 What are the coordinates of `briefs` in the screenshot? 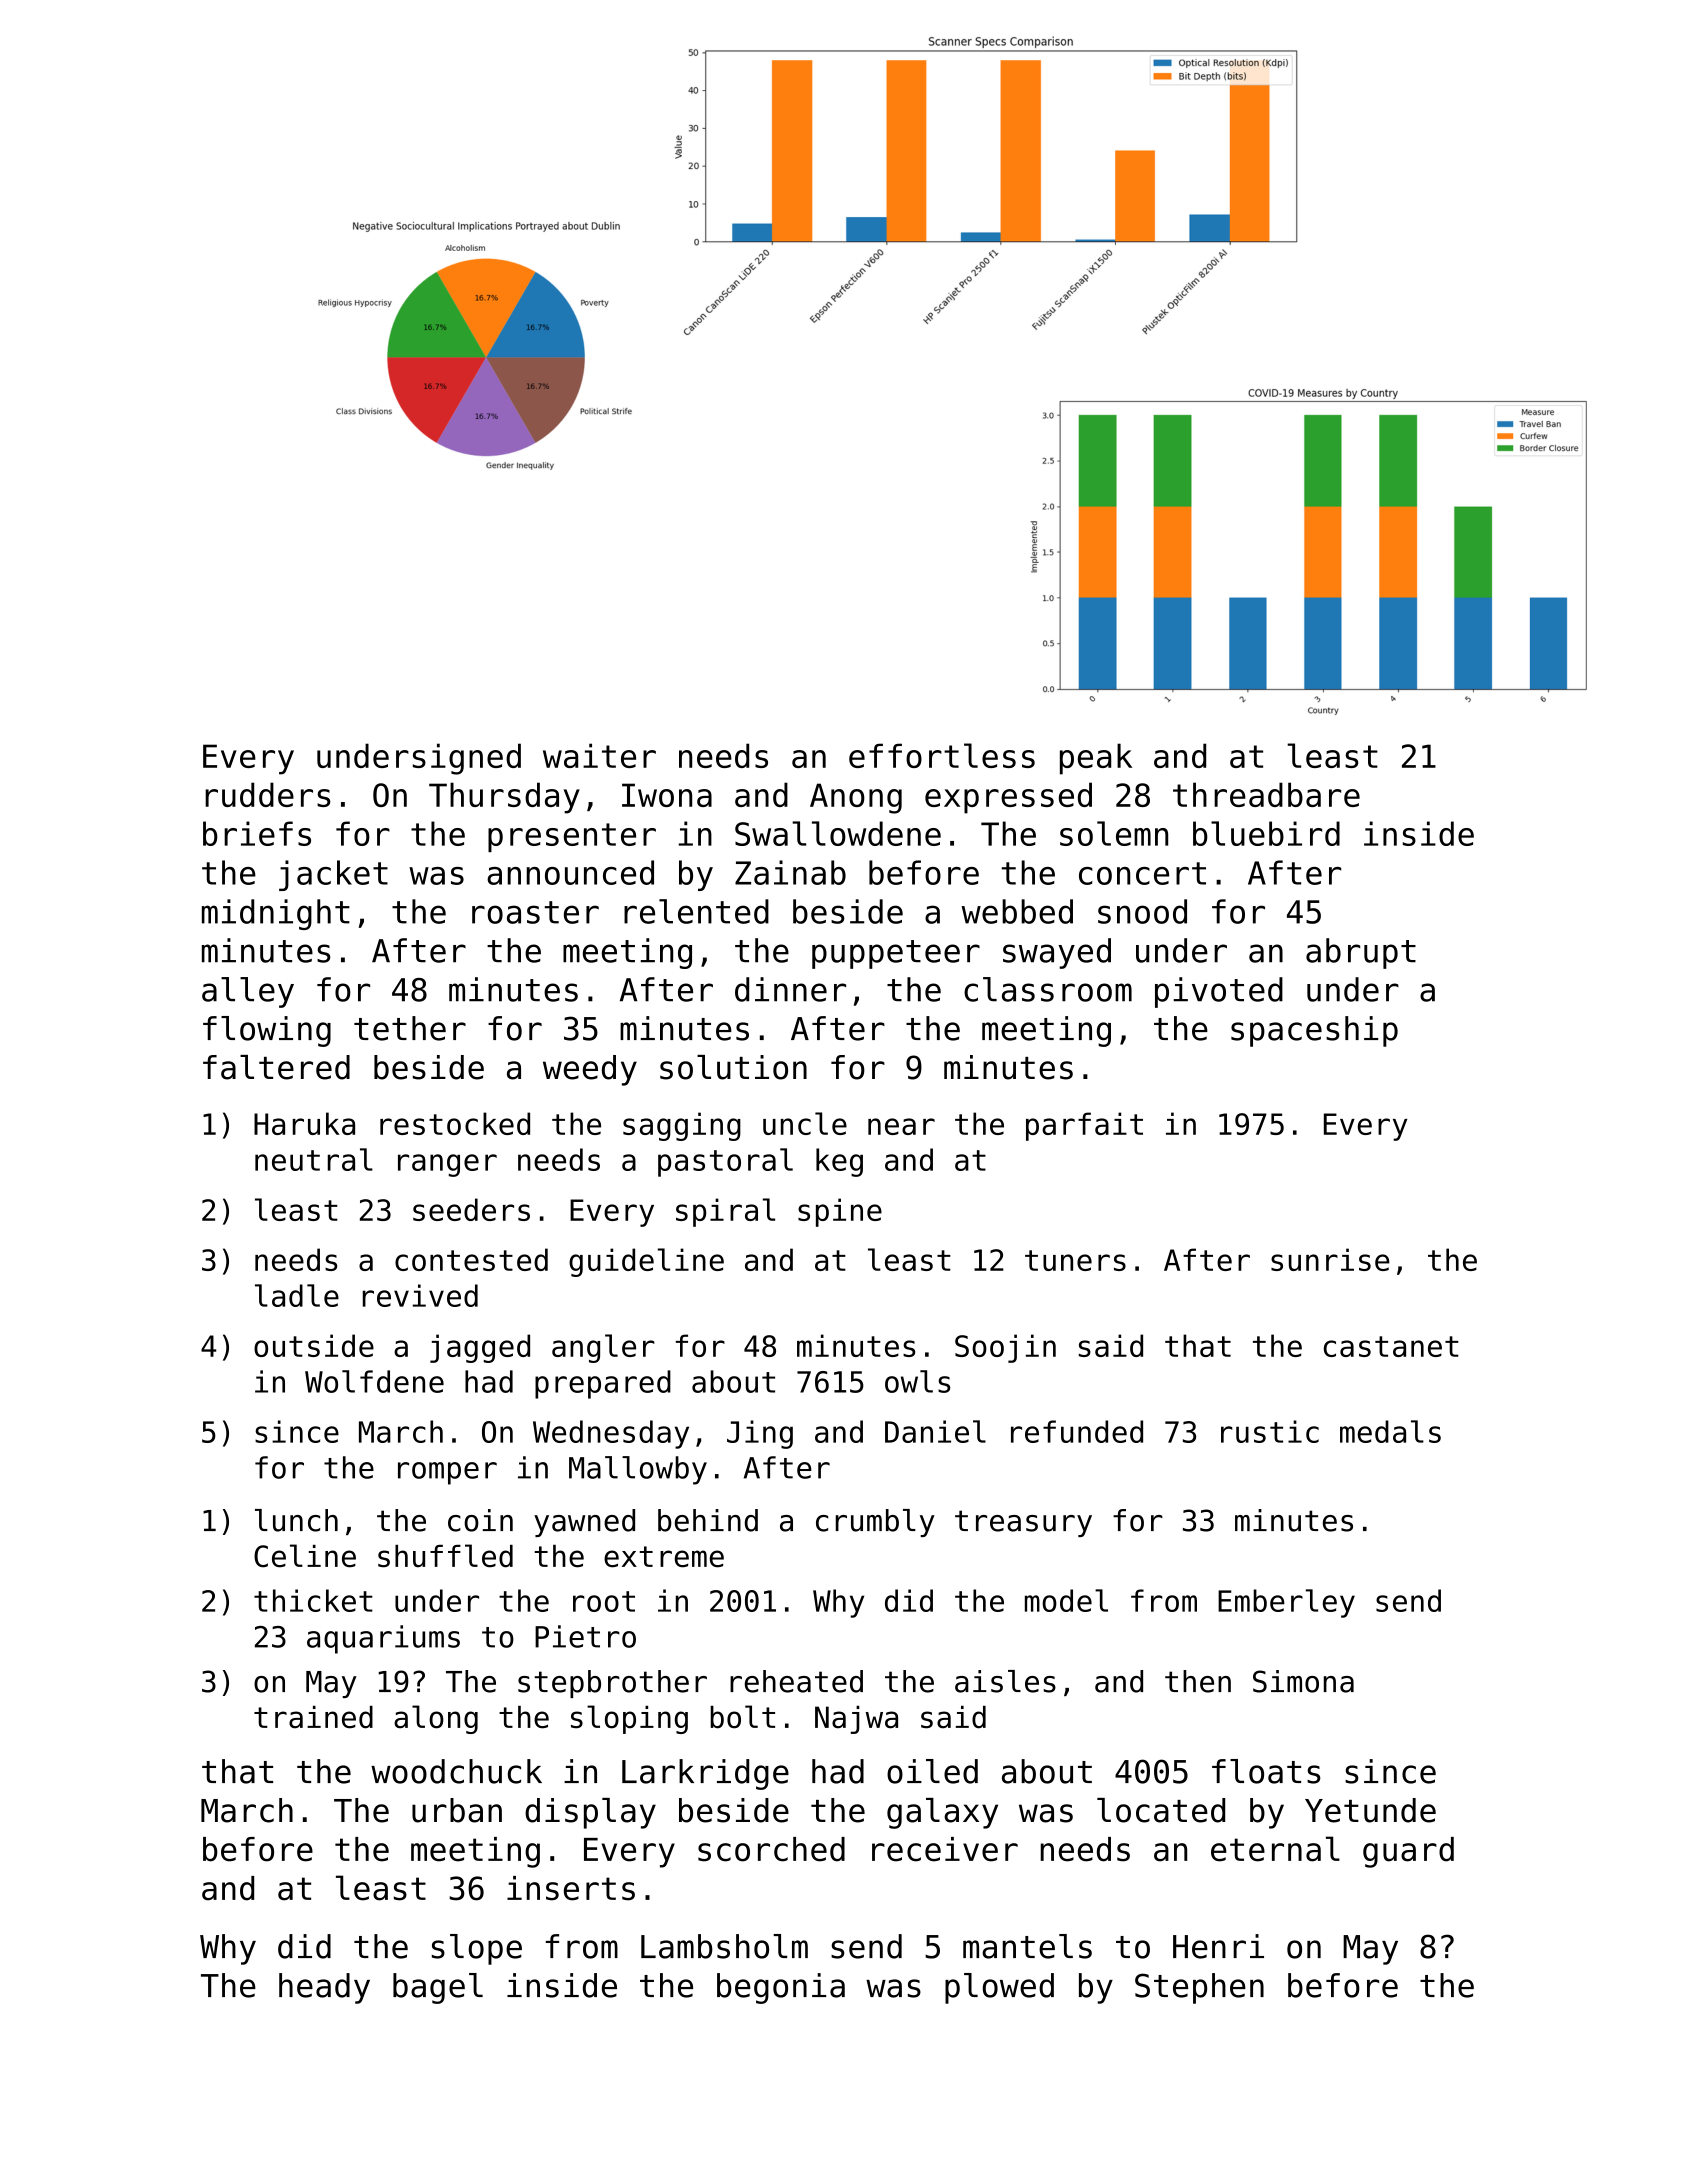 It's located at (257, 833).
